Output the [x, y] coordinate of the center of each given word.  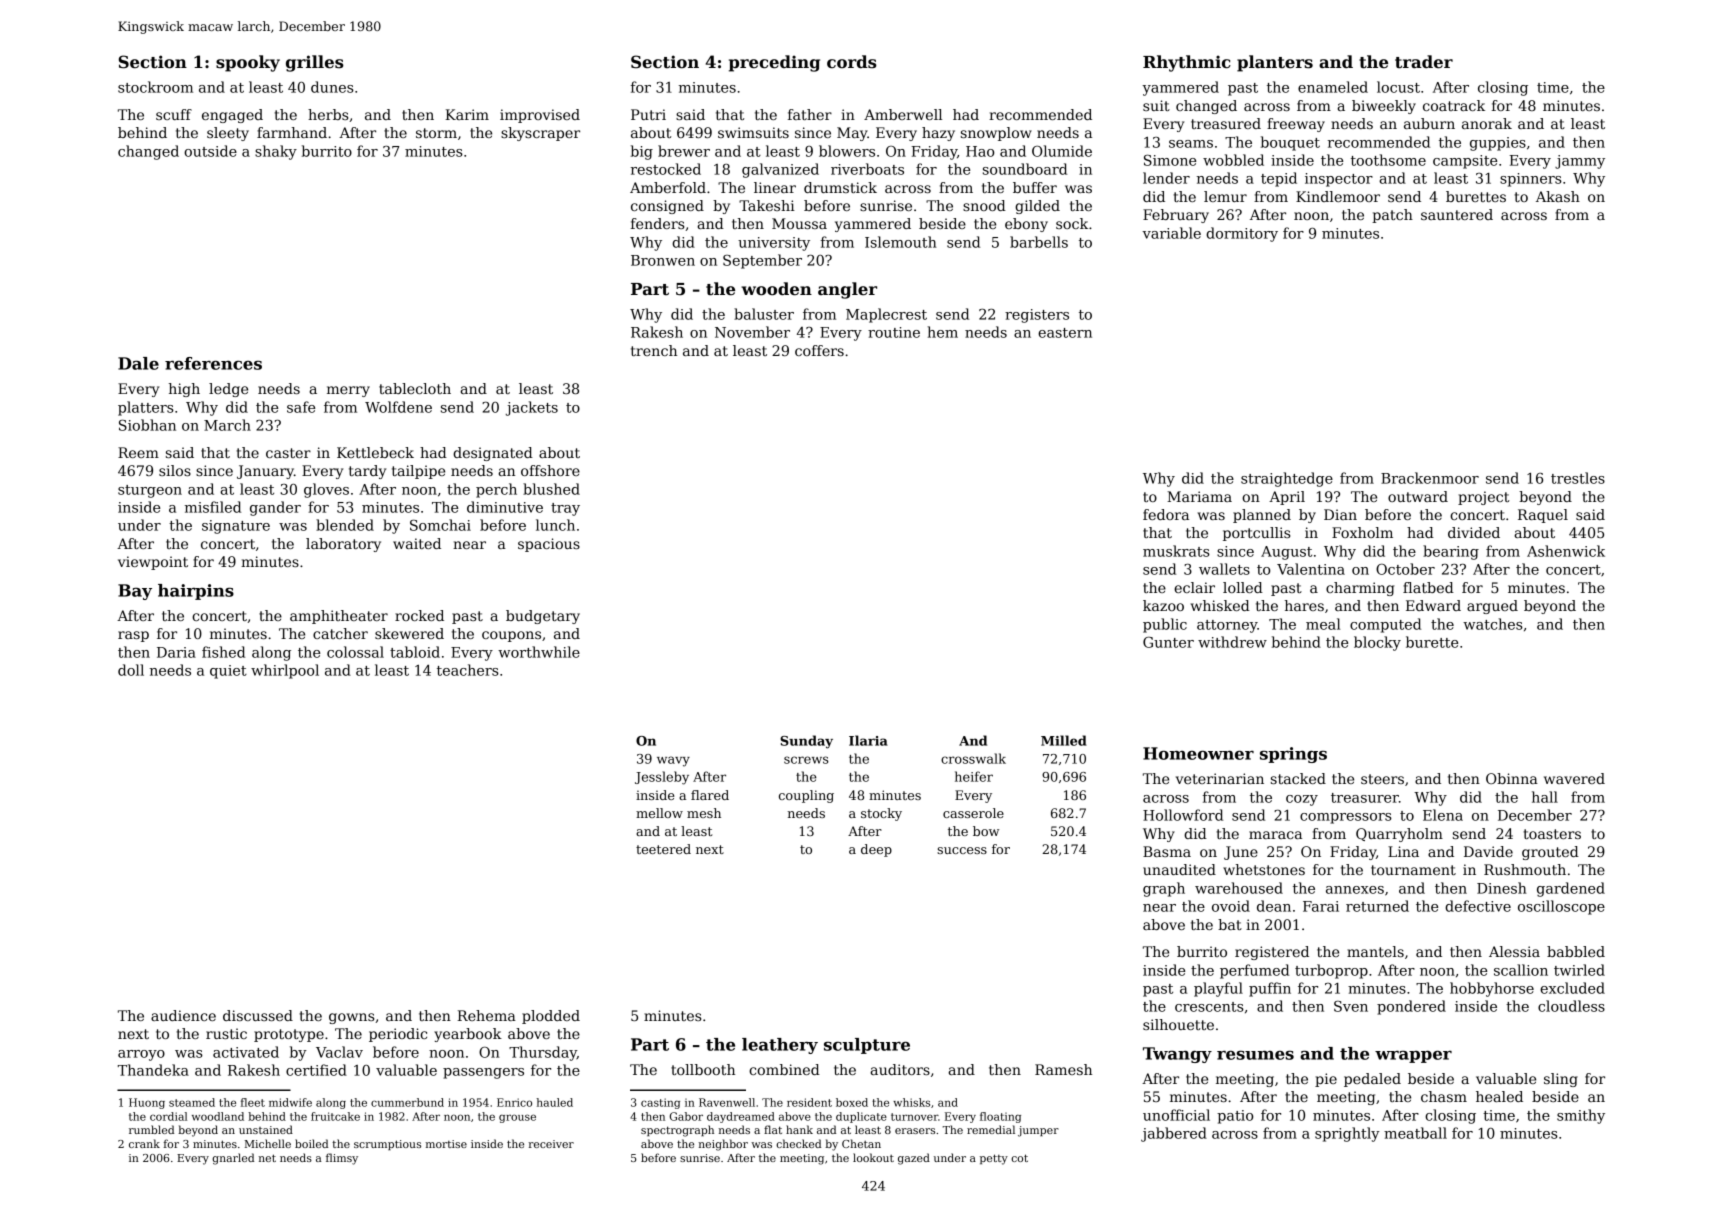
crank [144, 1143]
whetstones [1264, 869]
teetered [663, 849]
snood [984, 205]
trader [1424, 62]
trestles [1578, 478]
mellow [659, 813]
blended [345, 525]
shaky [276, 152]
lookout [873, 1157]
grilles [315, 63]
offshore [550, 470]
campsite [1465, 162]
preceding [774, 63]
